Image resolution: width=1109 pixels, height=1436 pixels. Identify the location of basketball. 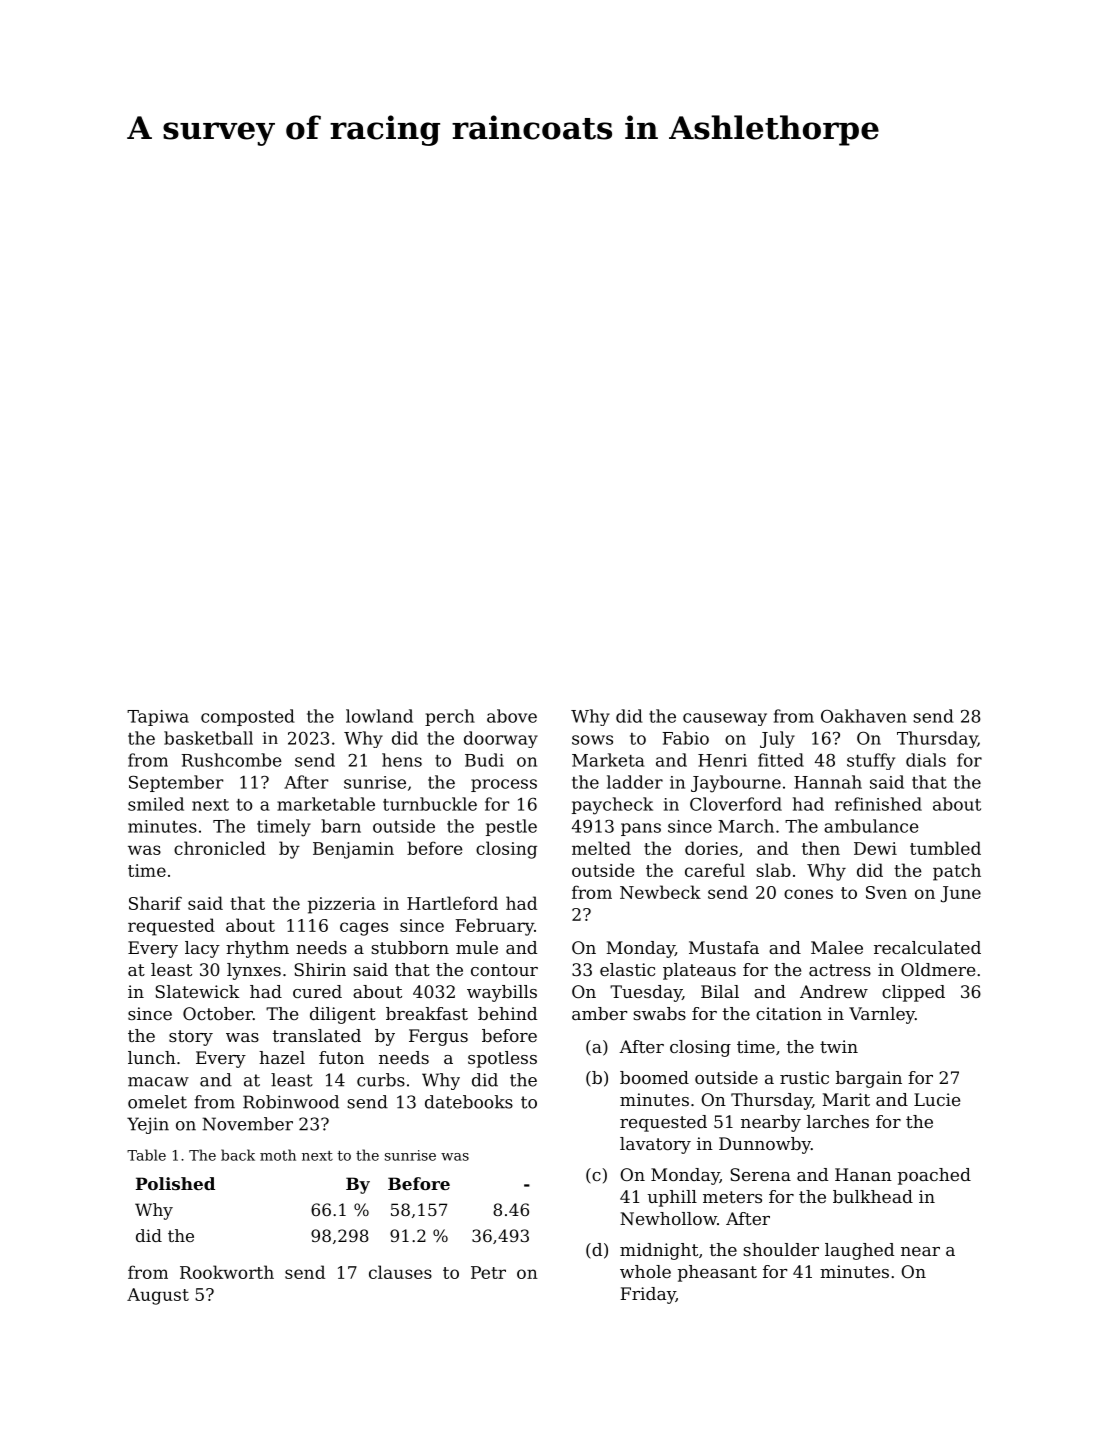
(208, 738).
